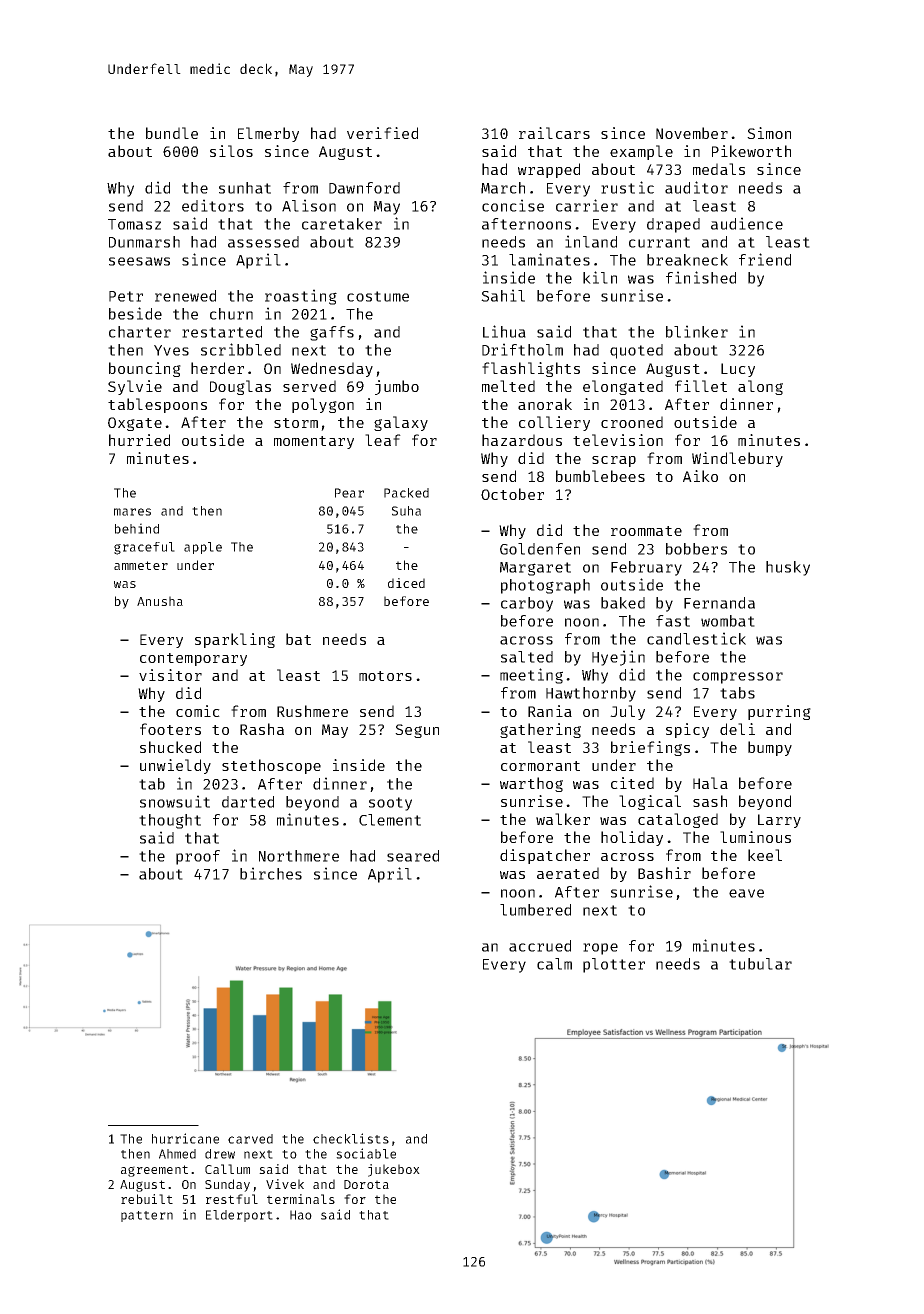 Image resolution: width=924 pixels, height=1314 pixels. Describe the element at coordinates (349, 493) in the screenshot. I see `Pear` at that location.
